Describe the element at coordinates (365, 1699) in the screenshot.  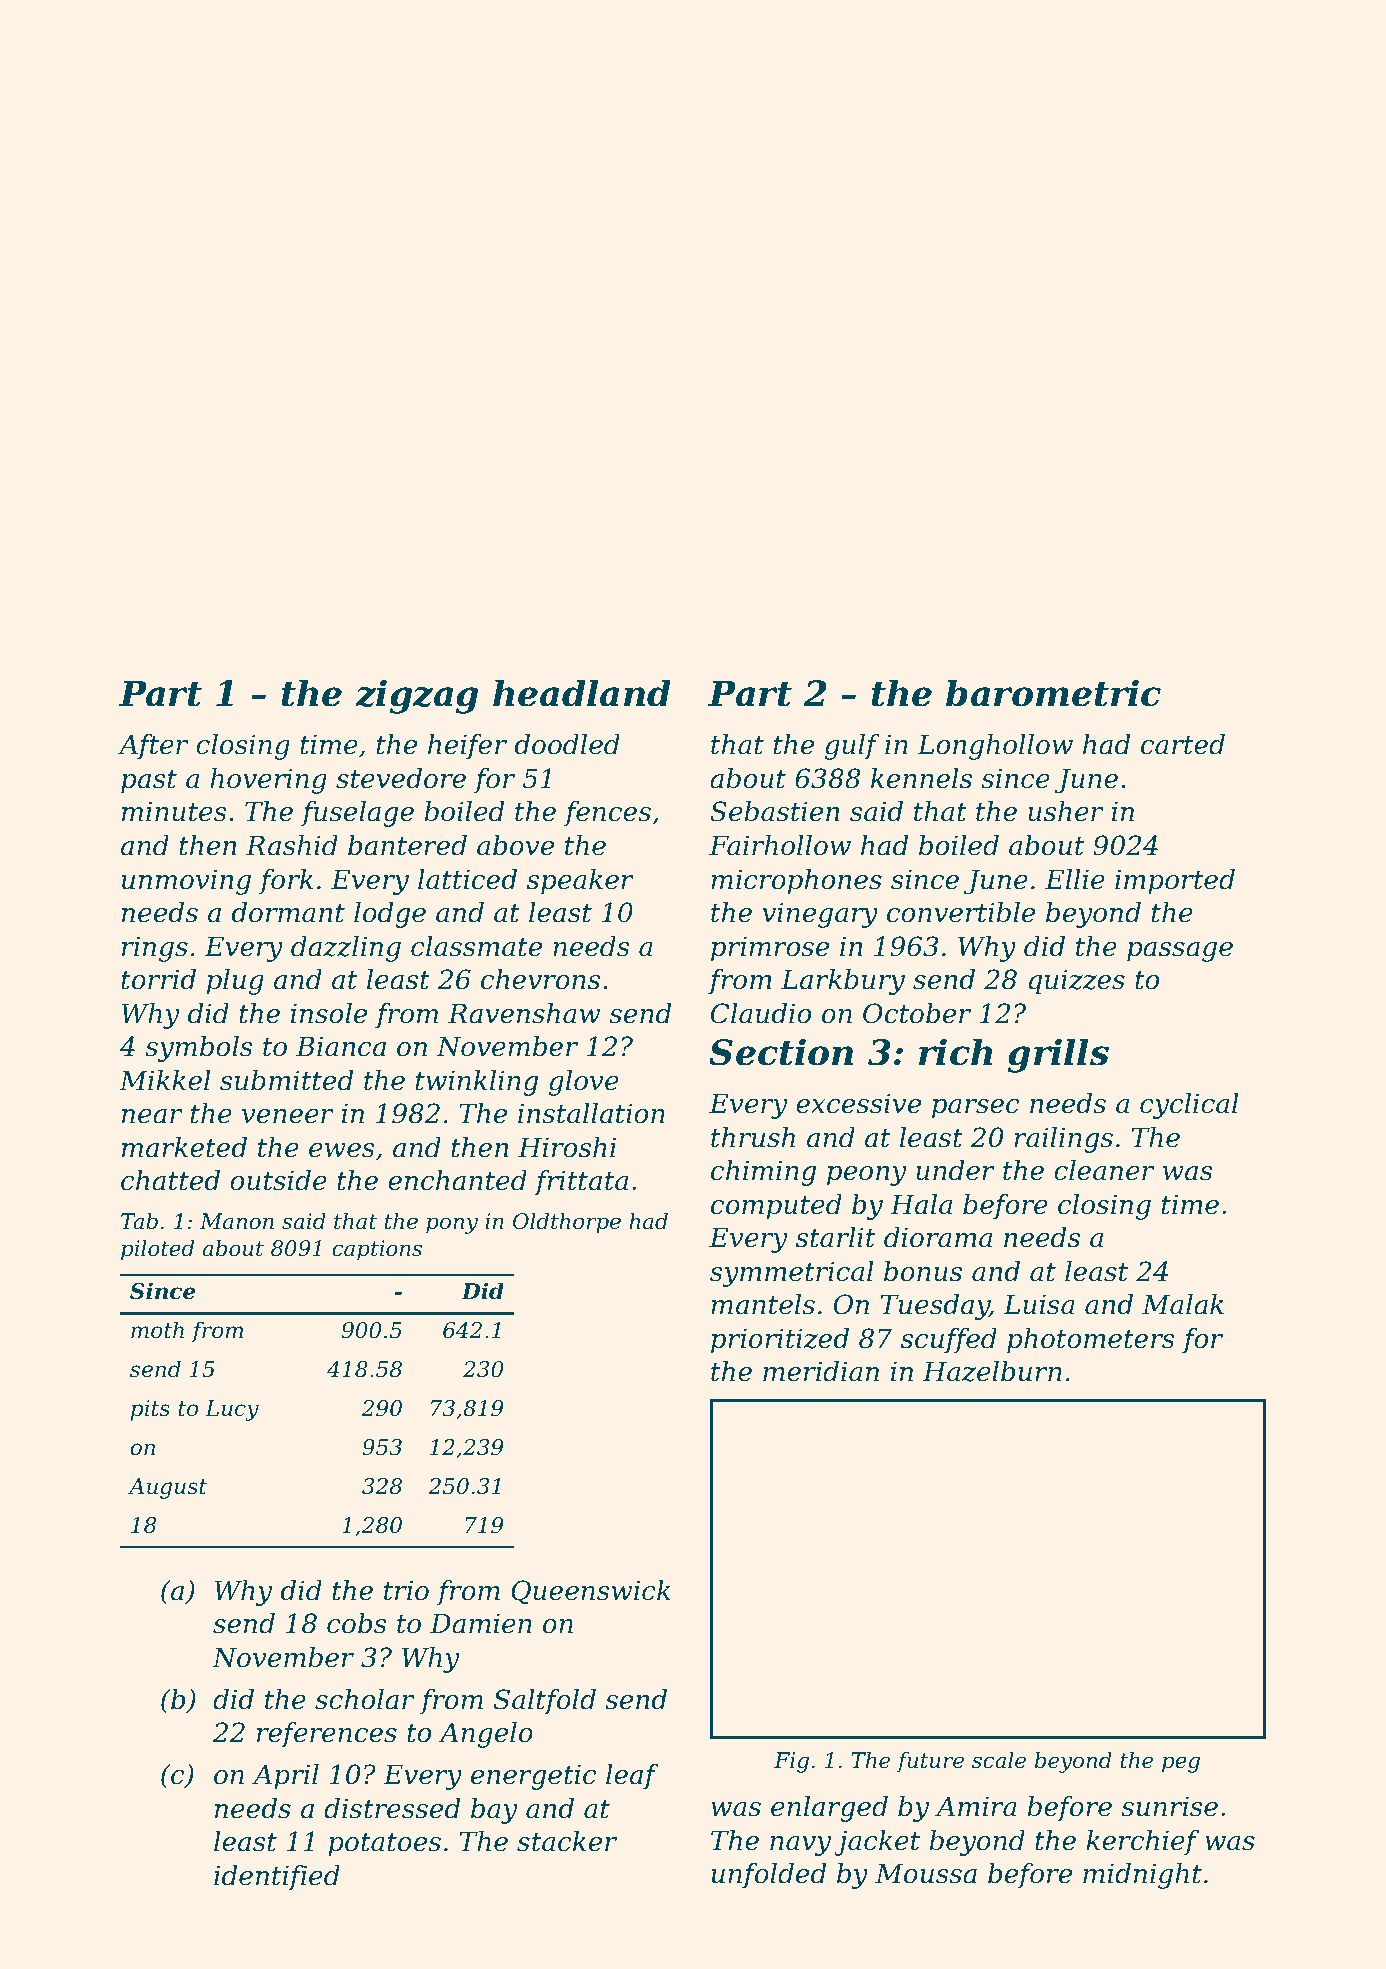
I see `scholar` at that location.
